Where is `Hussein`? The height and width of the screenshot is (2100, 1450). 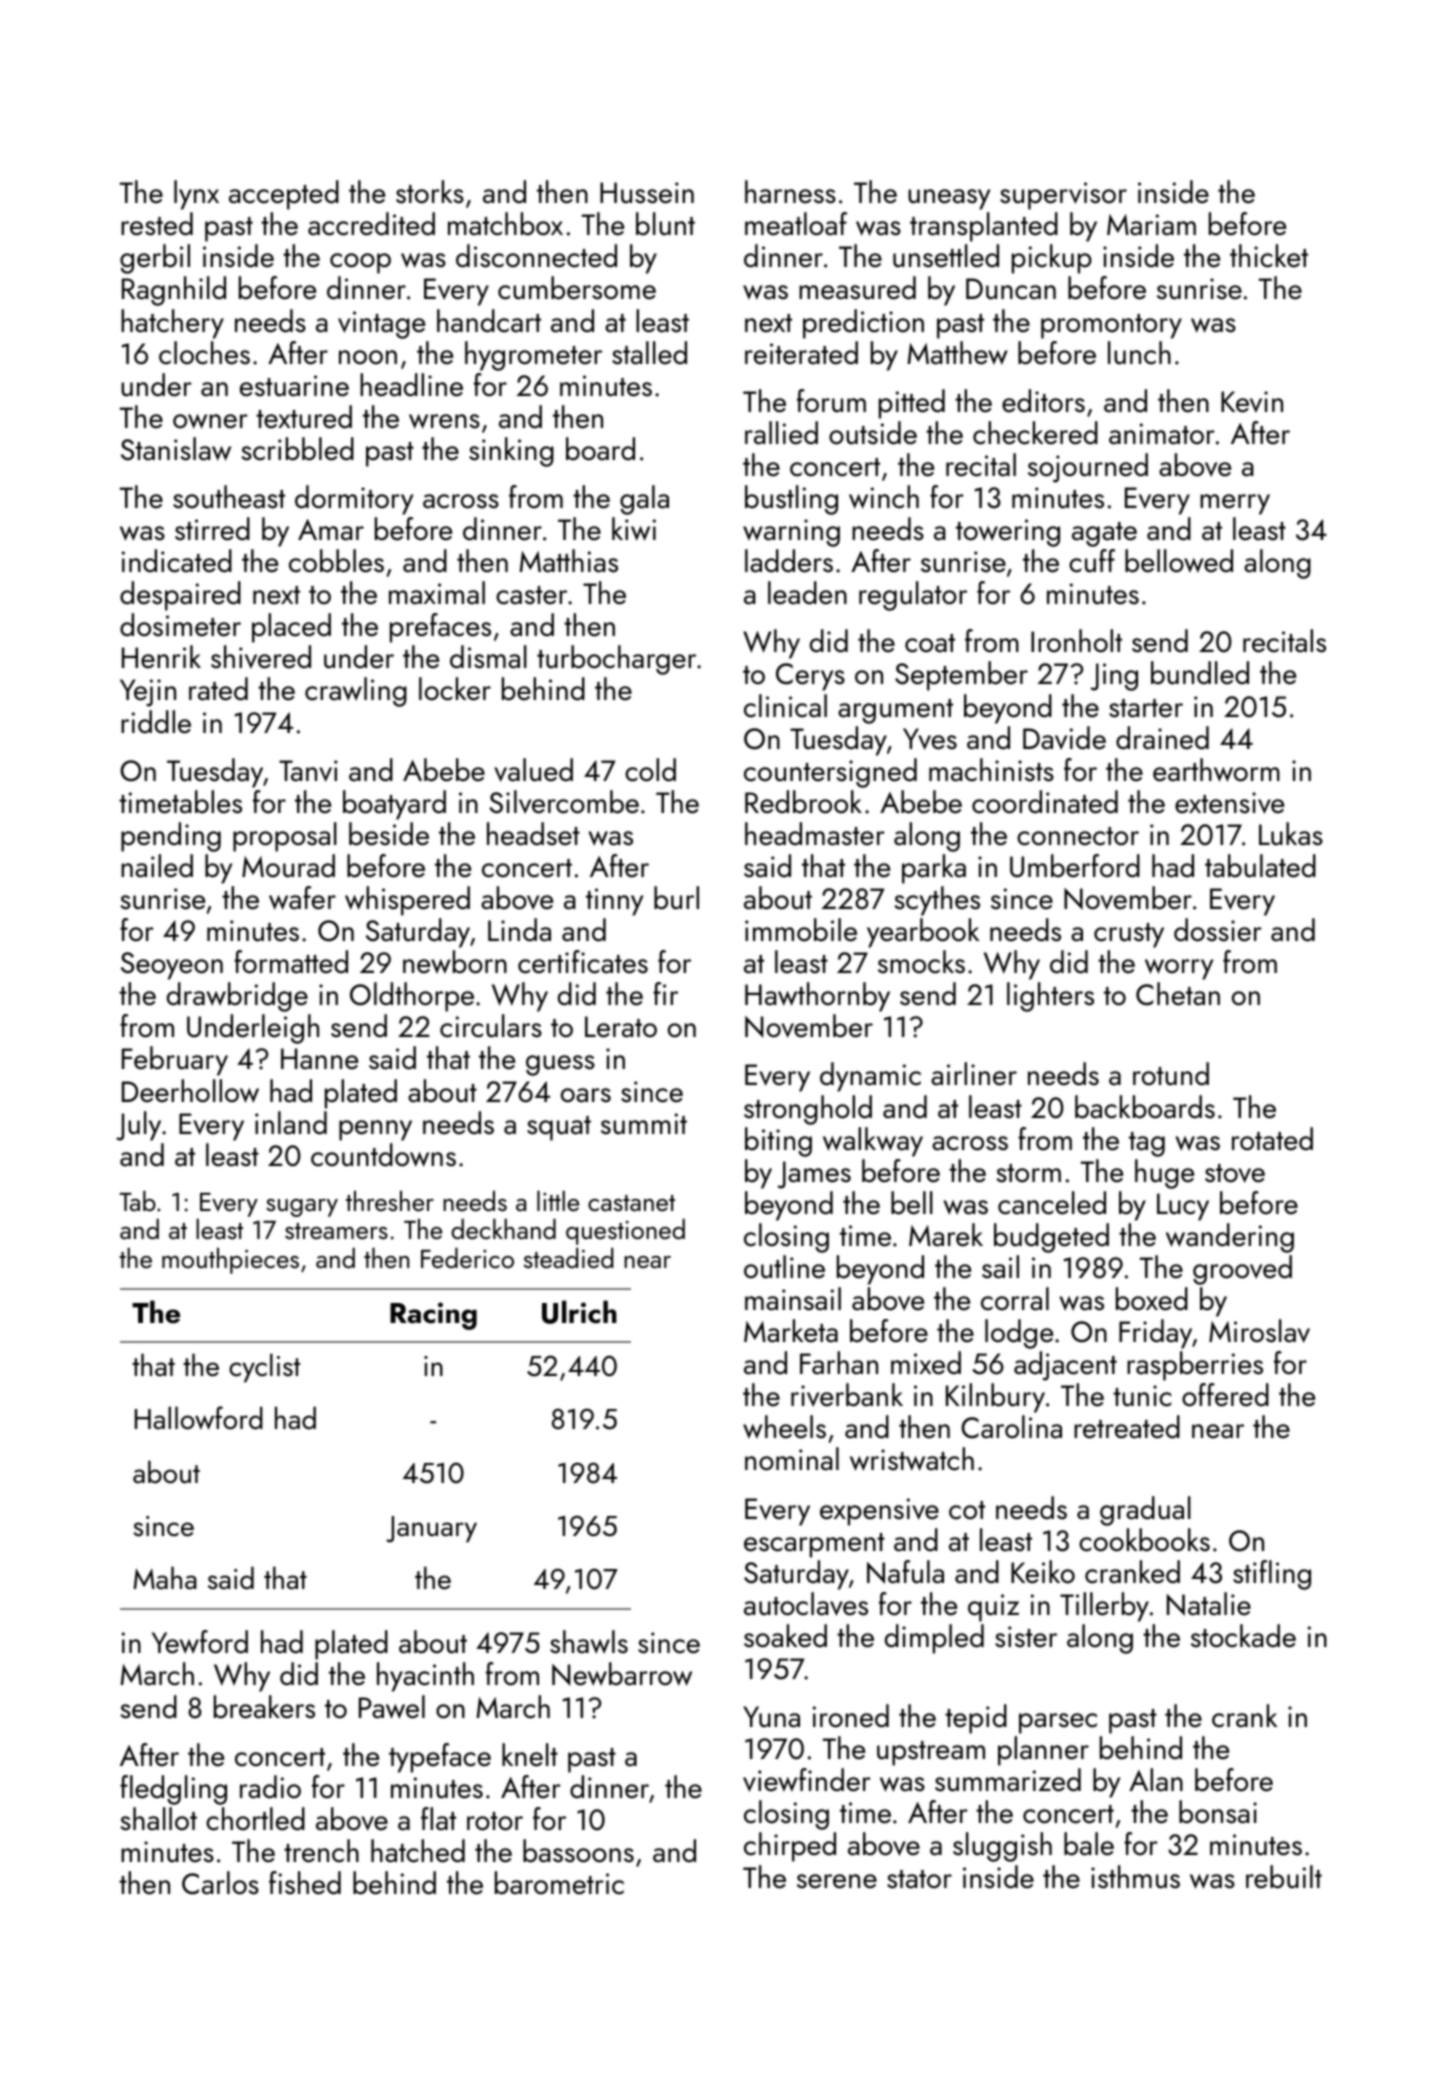 Hussein is located at coordinates (647, 193).
